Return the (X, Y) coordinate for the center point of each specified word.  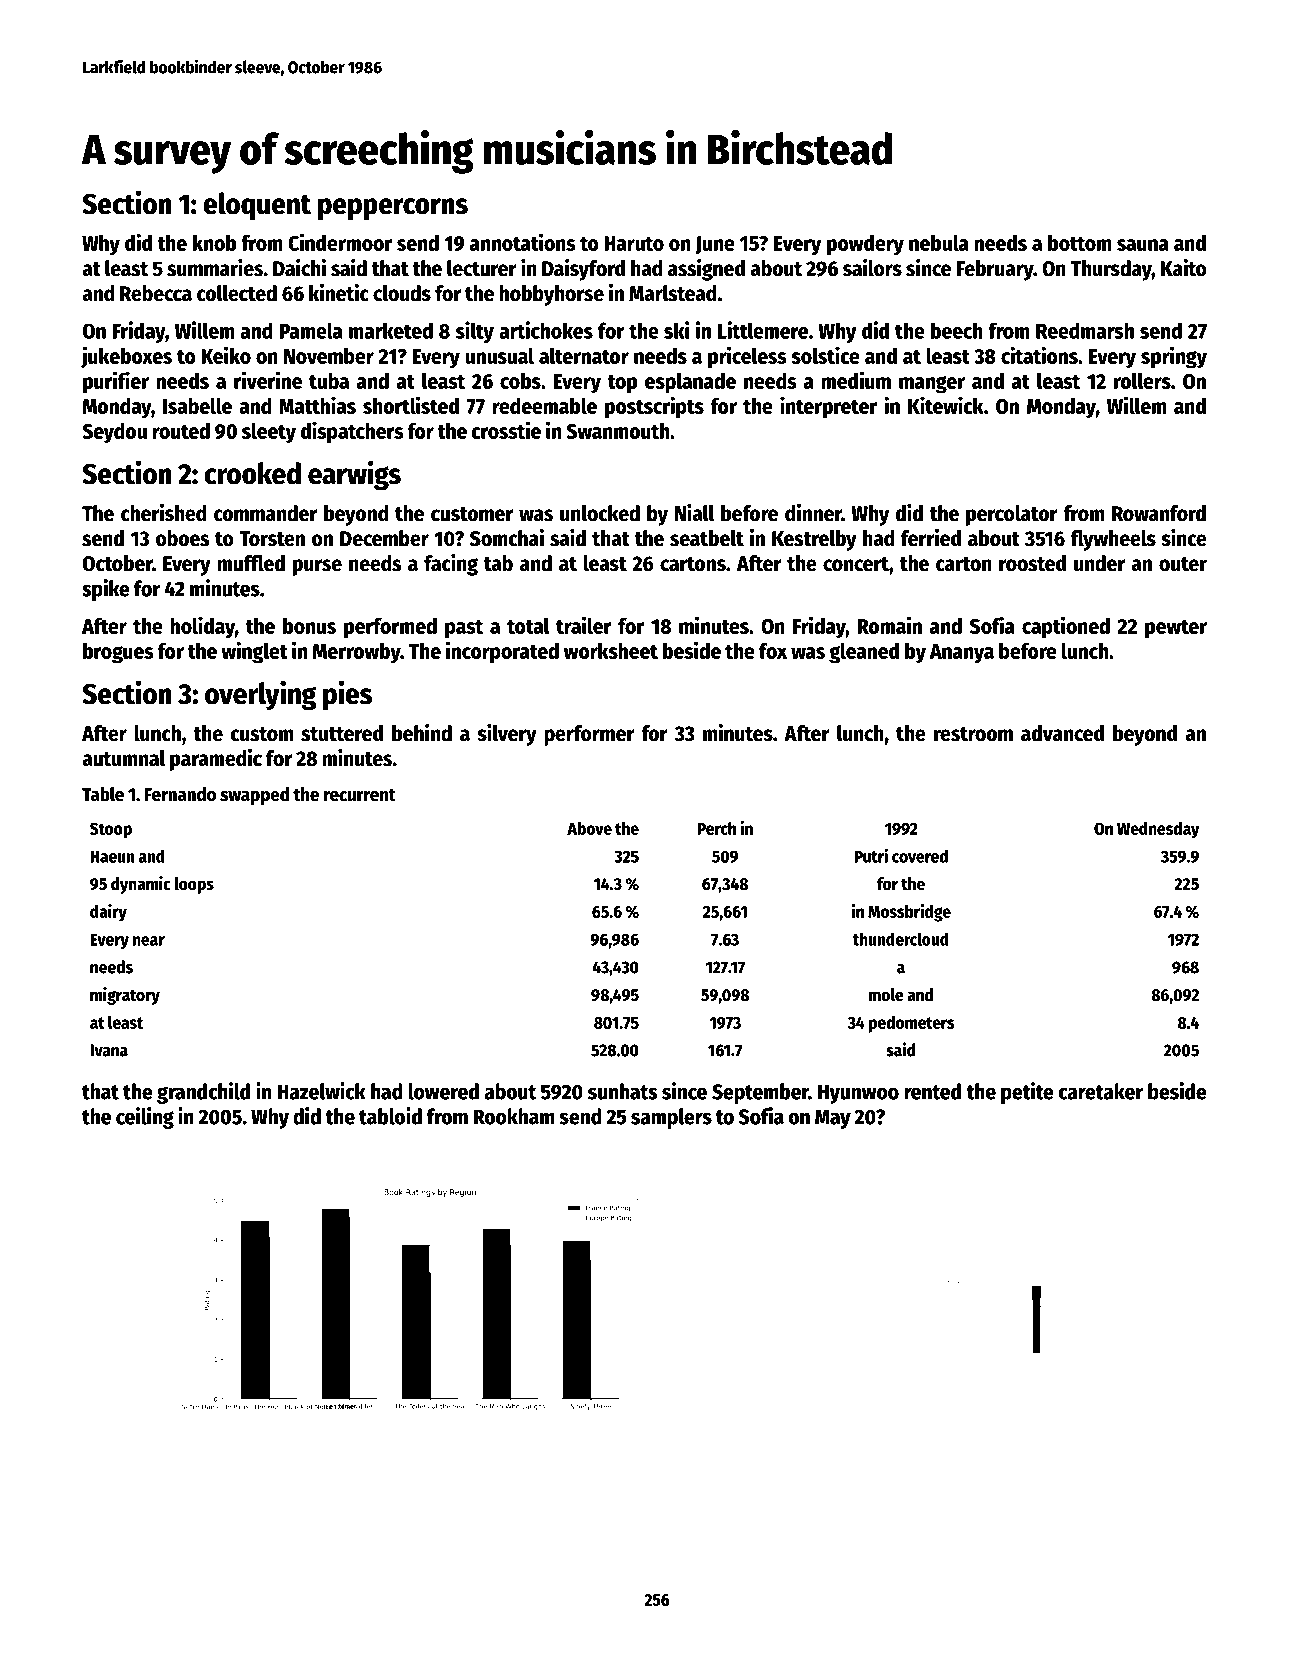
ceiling (145, 1118)
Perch (716, 828)
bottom (1079, 243)
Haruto (634, 243)
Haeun (112, 856)
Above (589, 828)
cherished (164, 513)
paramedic (216, 760)
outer (1183, 564)
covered (920, 856)
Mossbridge (909, 913)
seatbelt (707, 538)
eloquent (257, 206)
